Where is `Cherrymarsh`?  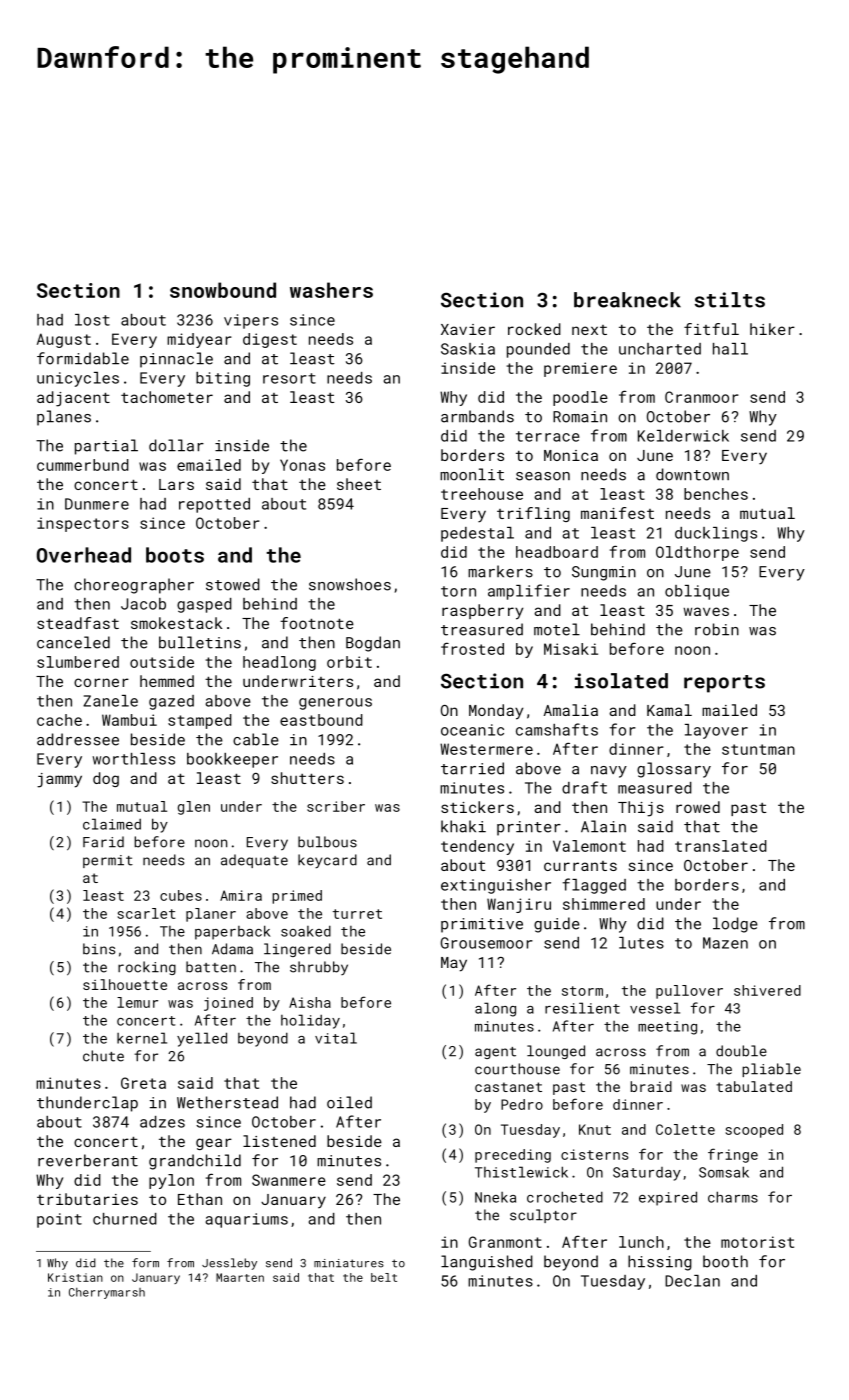
Cherrymarsh is located at coordinates (107, 1293).
